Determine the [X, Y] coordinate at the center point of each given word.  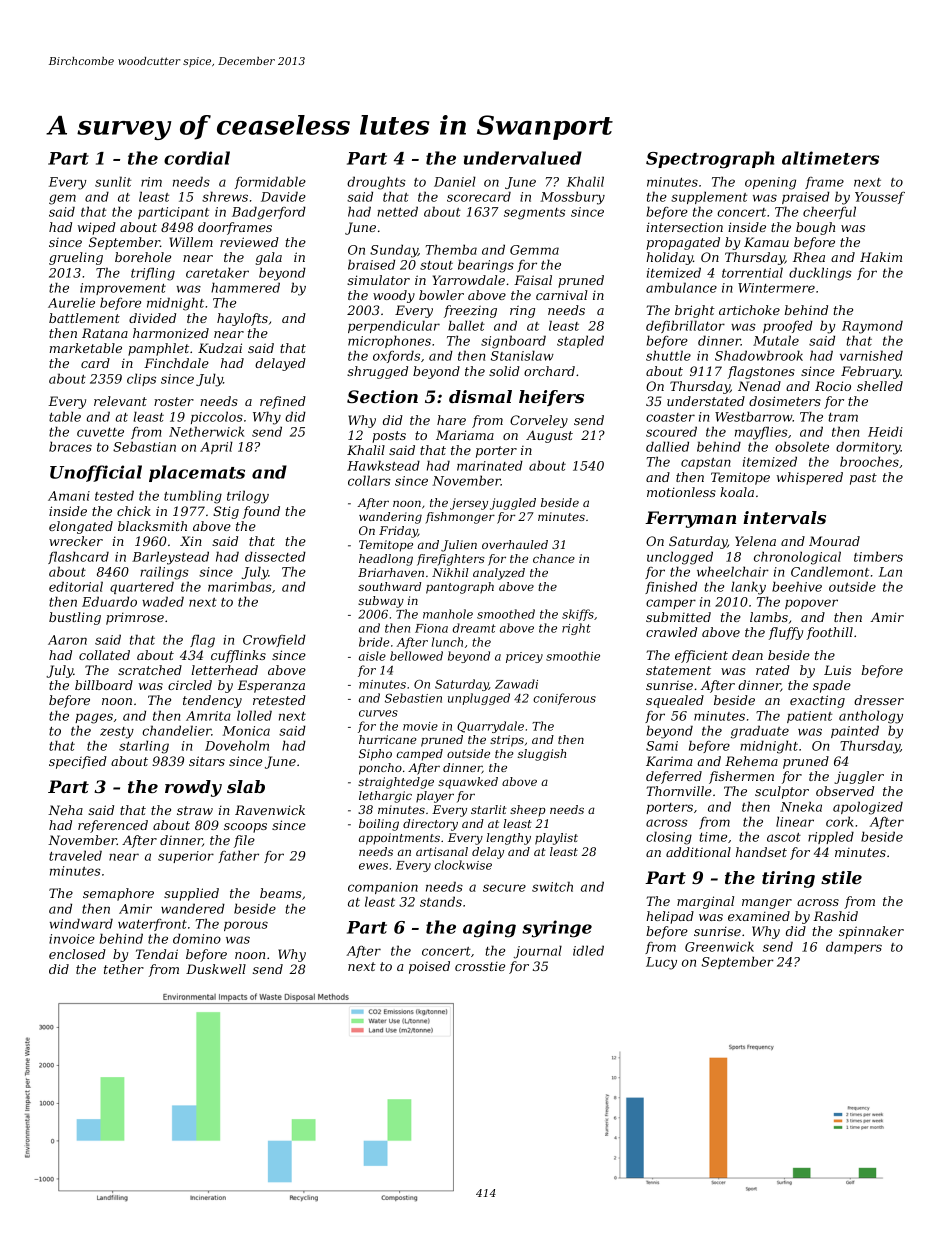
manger [767, 904]
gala [268, 258]
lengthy [508, 839]
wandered [193, 908]
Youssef [880, 198]
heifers [551, 398]
